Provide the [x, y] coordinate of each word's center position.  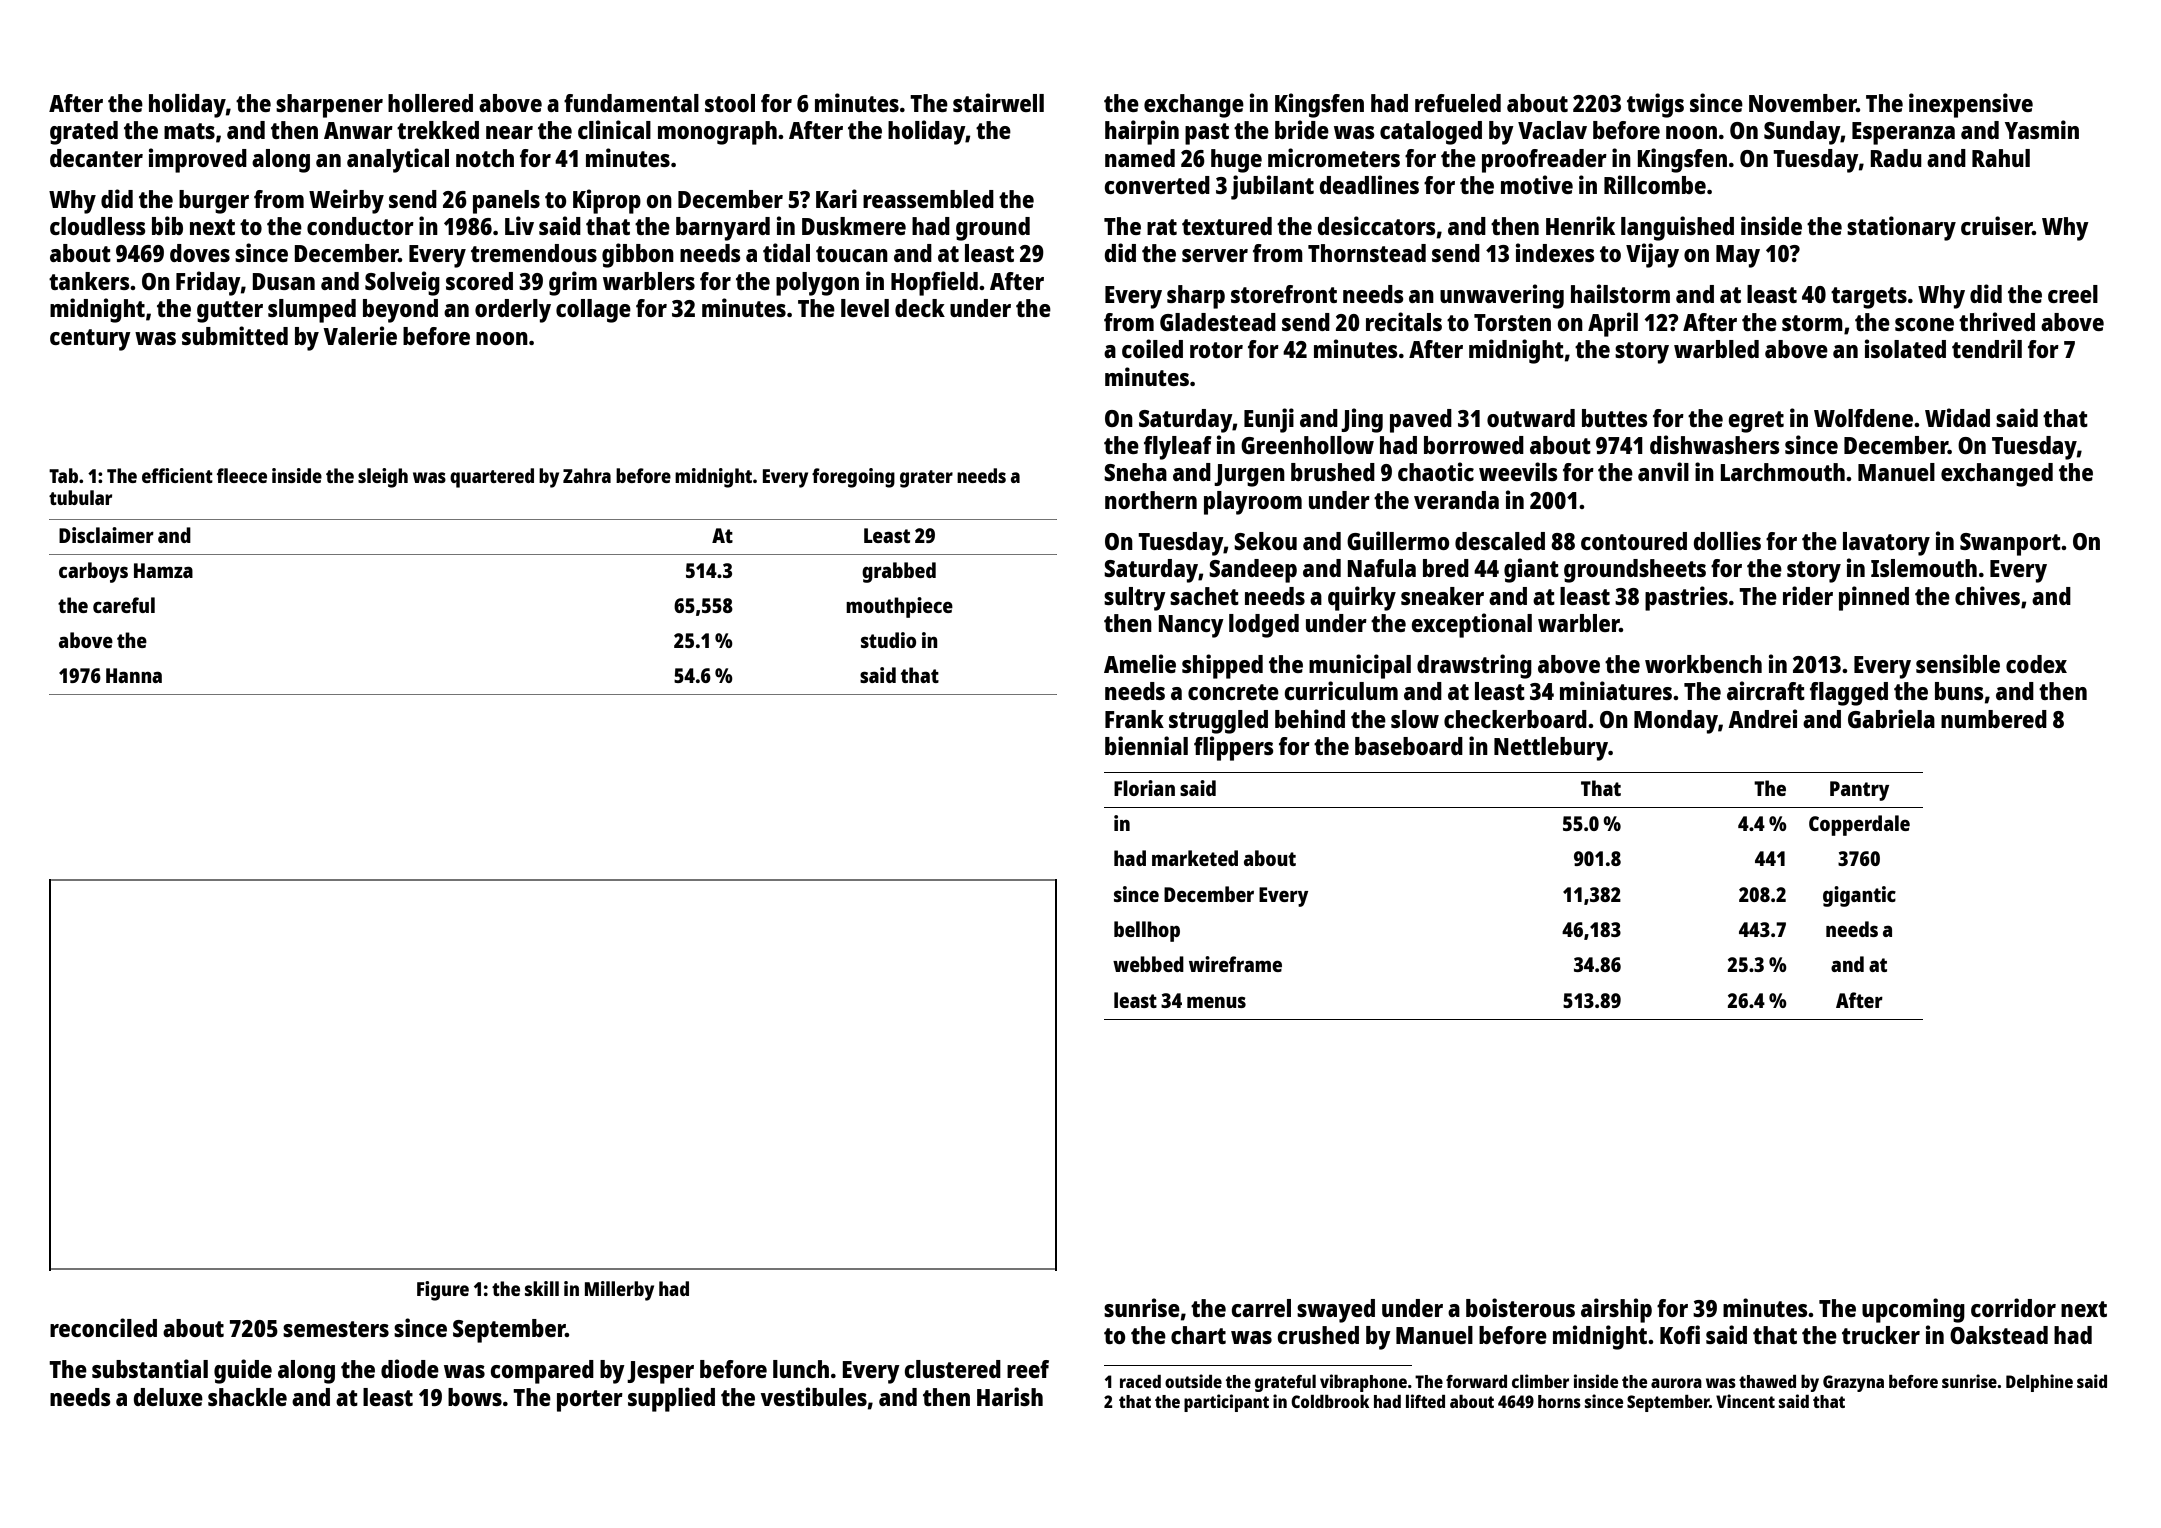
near [509, 132]
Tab [63, 475]
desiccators [1376, 225]
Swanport [2010, 544]
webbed [1148, 964]
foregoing [853, 478]
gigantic [1859, 896]
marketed [1195, 858]
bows [475, 1397]
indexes [1555, 252]
